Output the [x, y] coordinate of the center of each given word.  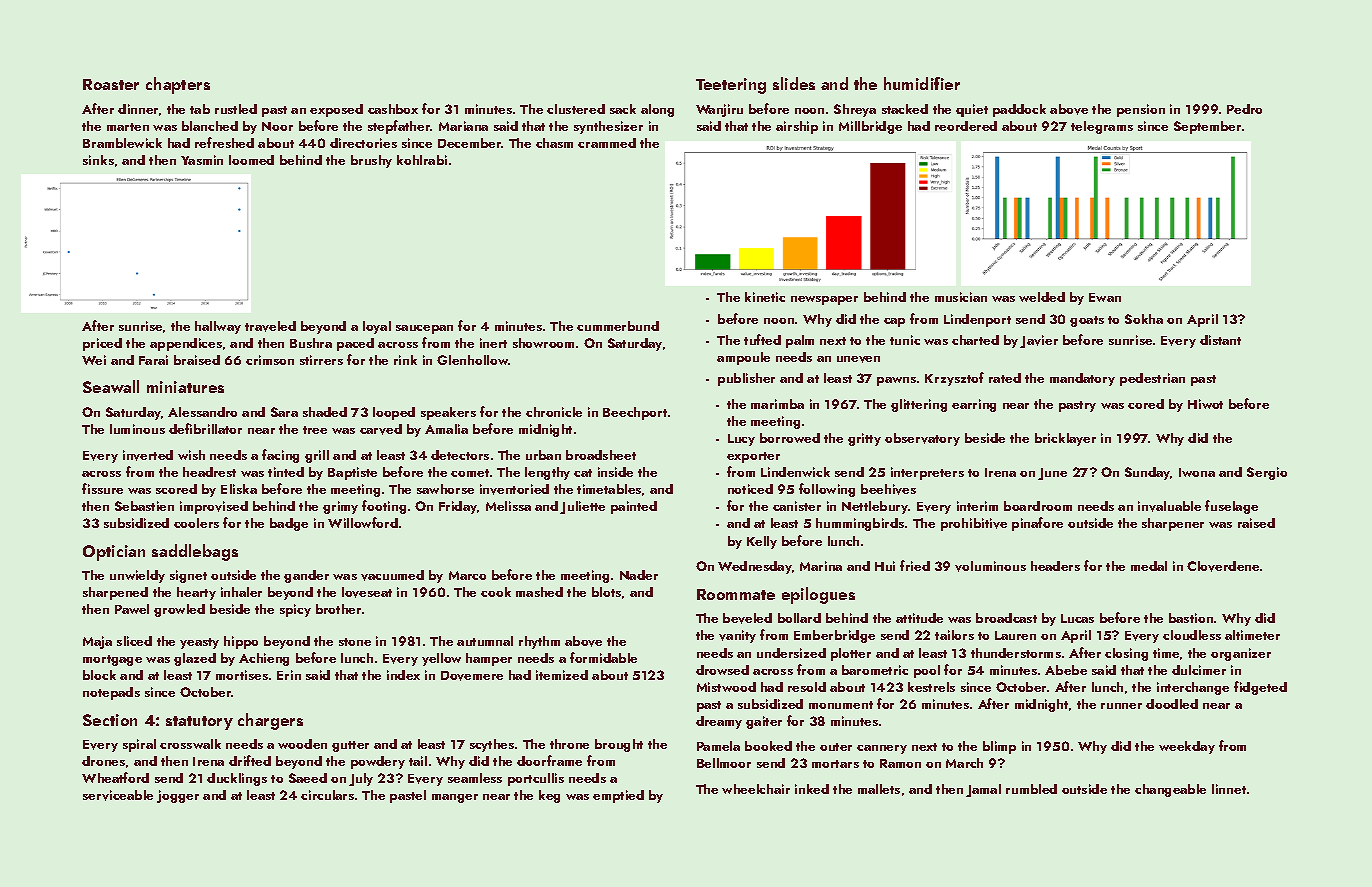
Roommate [736, 594]
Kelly [762, 542]
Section [110, 720]
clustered [576, 109]
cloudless [1192, 635]
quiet [972, 110]
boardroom [1038, 506]
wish [191, 455]
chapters [178, 85]
